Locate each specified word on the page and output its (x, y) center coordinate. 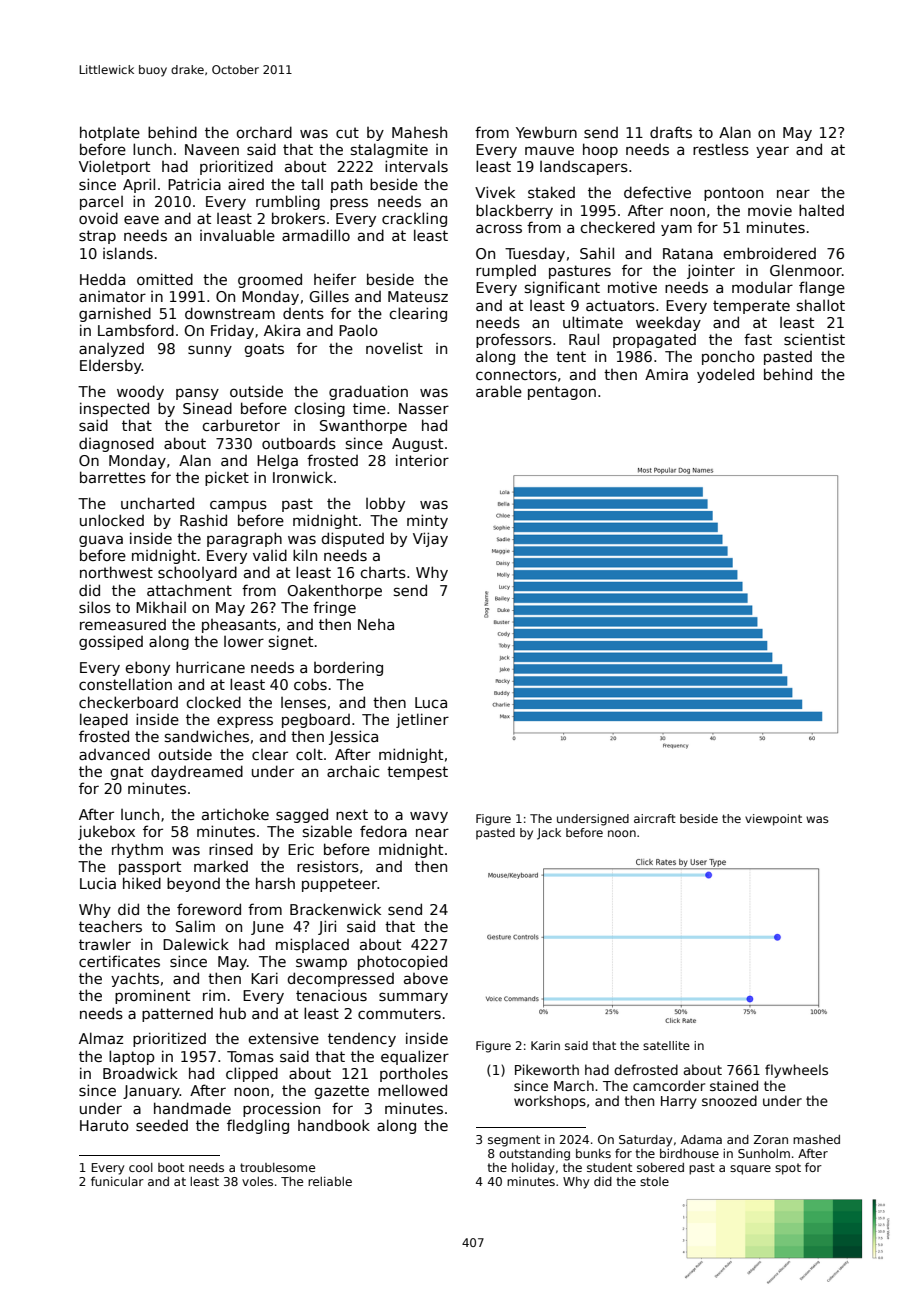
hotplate (110, 133)
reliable (330, 1181)
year (772, 152)
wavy (429, 817)
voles (257, 1181)
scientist (814, 339)
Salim (195, 926)
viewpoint (773, 820)
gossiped (111, 642)
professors (514, 340)
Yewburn (546, 132)
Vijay (430, 539)
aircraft (655, 818)
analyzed (111, 350)
